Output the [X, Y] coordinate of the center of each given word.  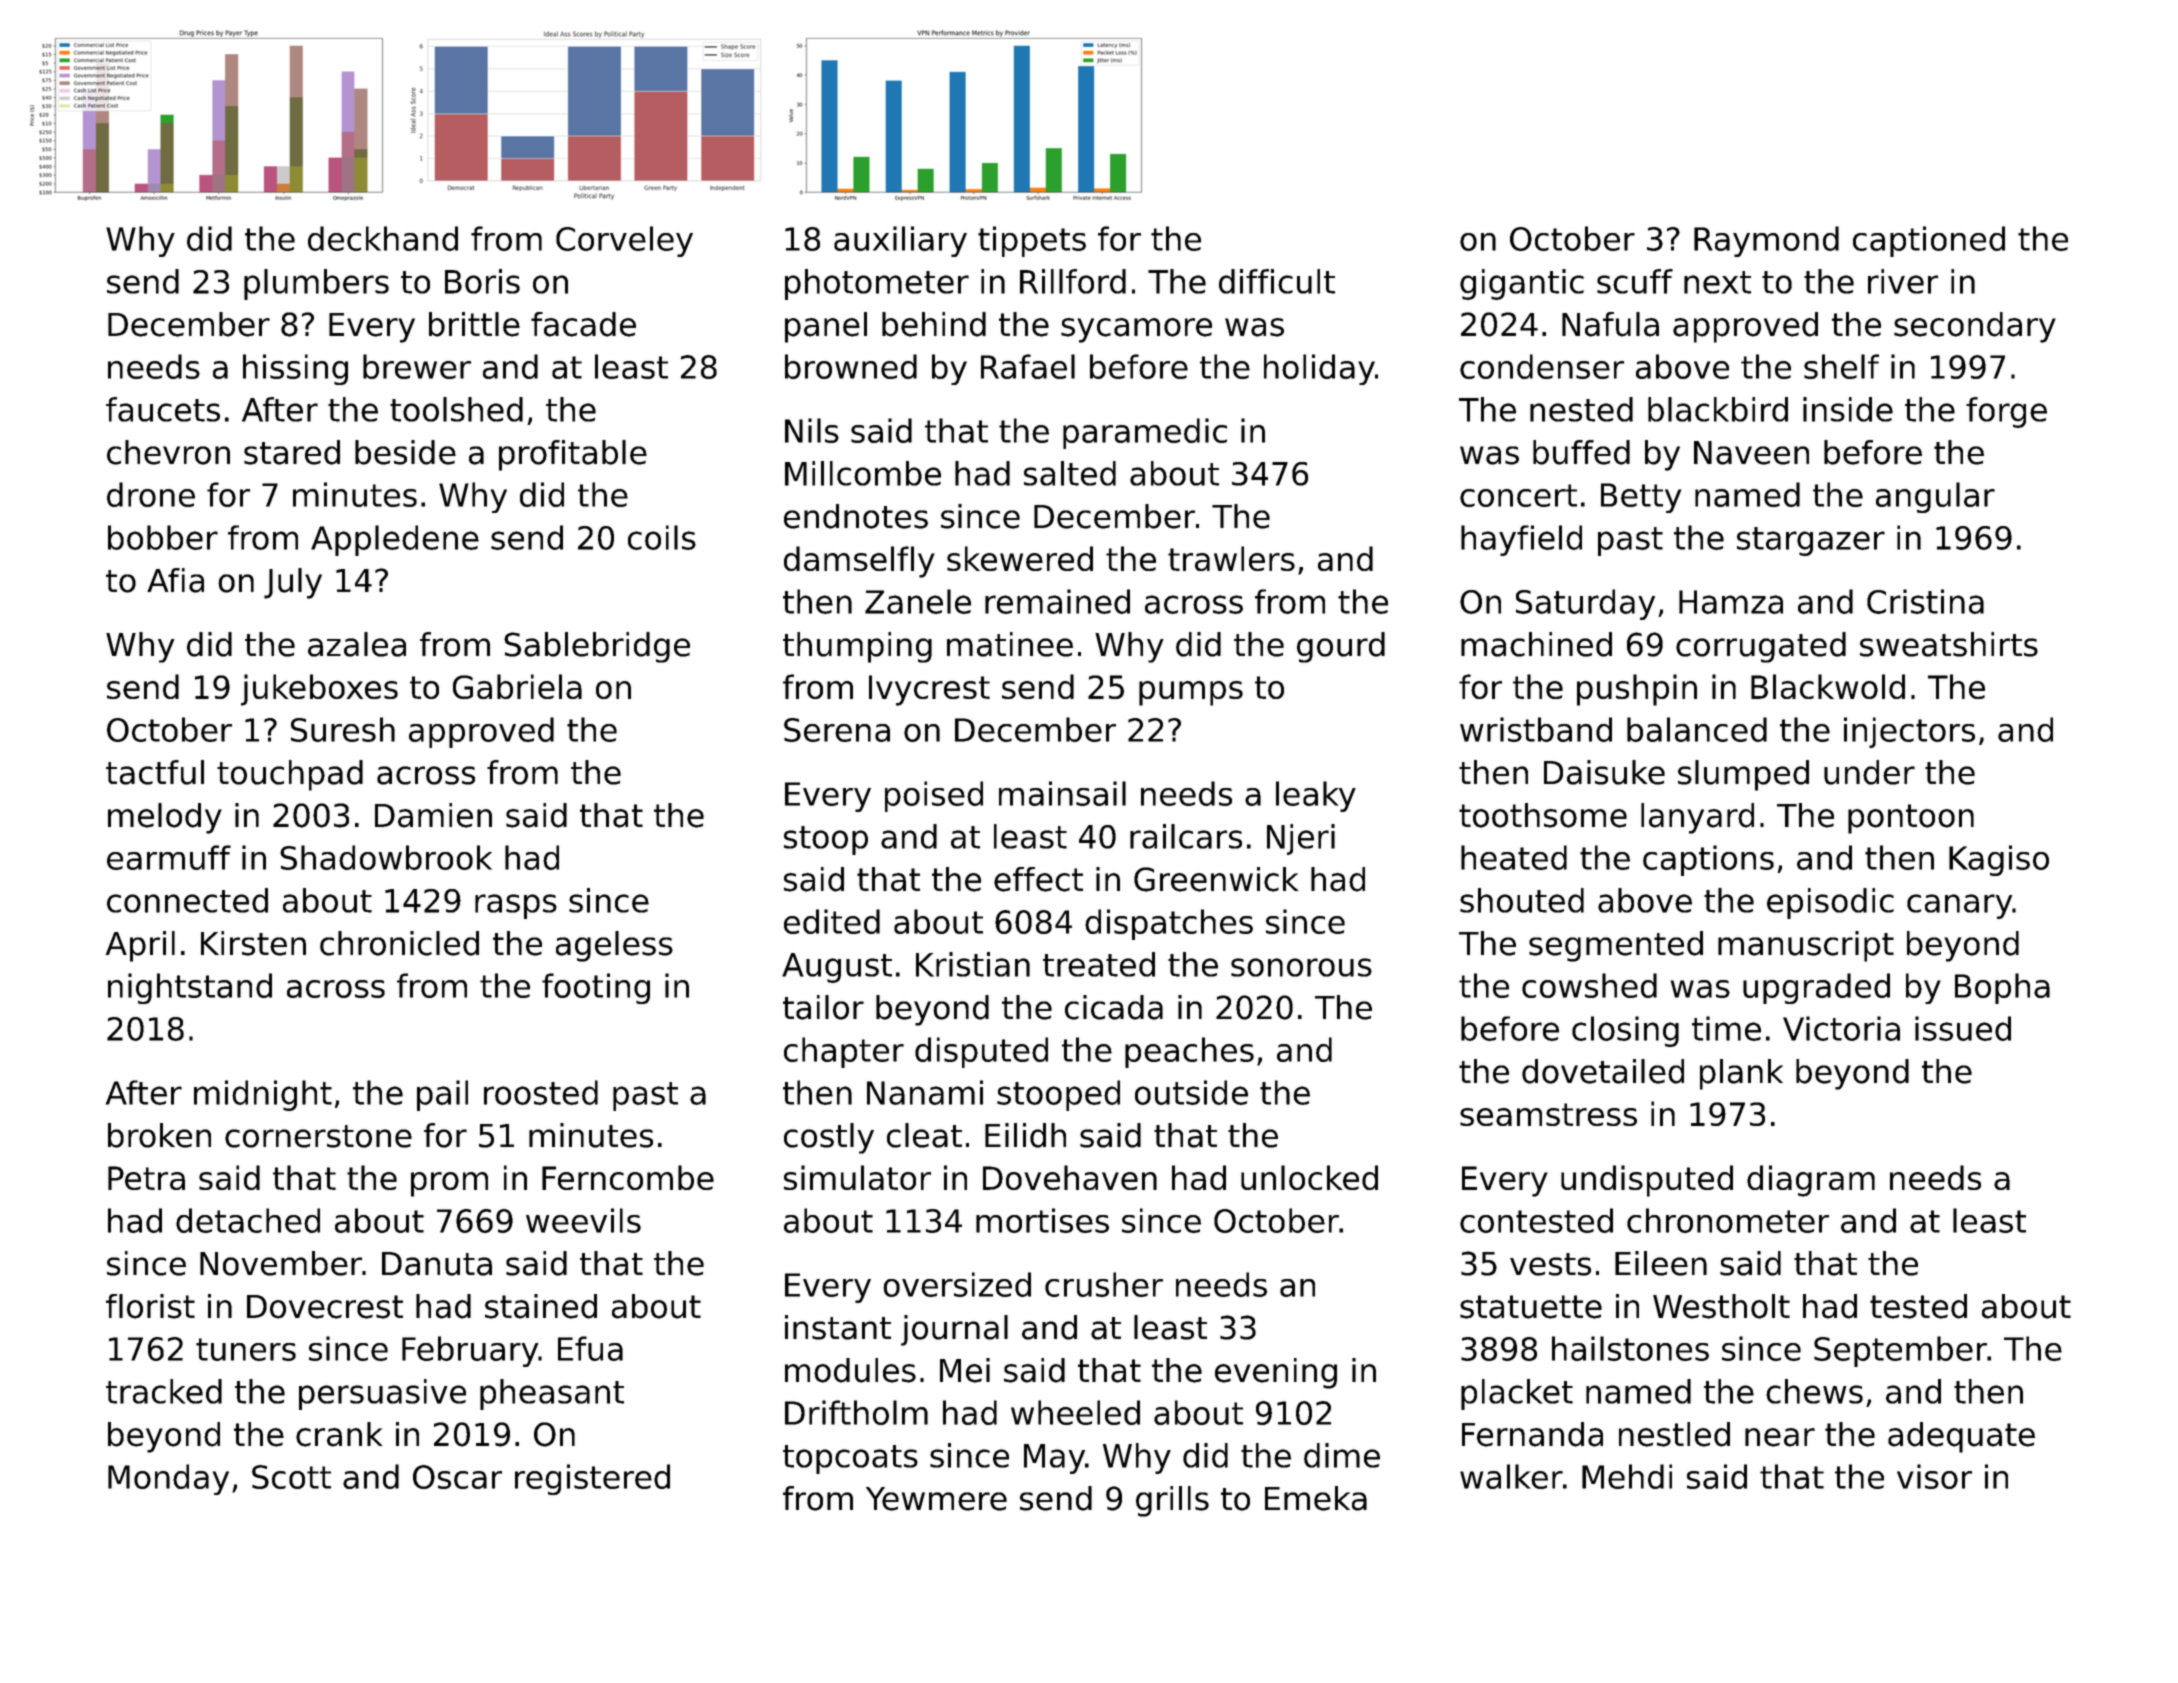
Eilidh [1025, 1135]
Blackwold [1828, 686]
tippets [1032, 241]
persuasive [382, 1394]
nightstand [190, 988]
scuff [1635, 281]
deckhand [383, 238]
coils [662, 537]
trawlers [1231, 558]
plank [1741, 1074]
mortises [1042, 1220]
